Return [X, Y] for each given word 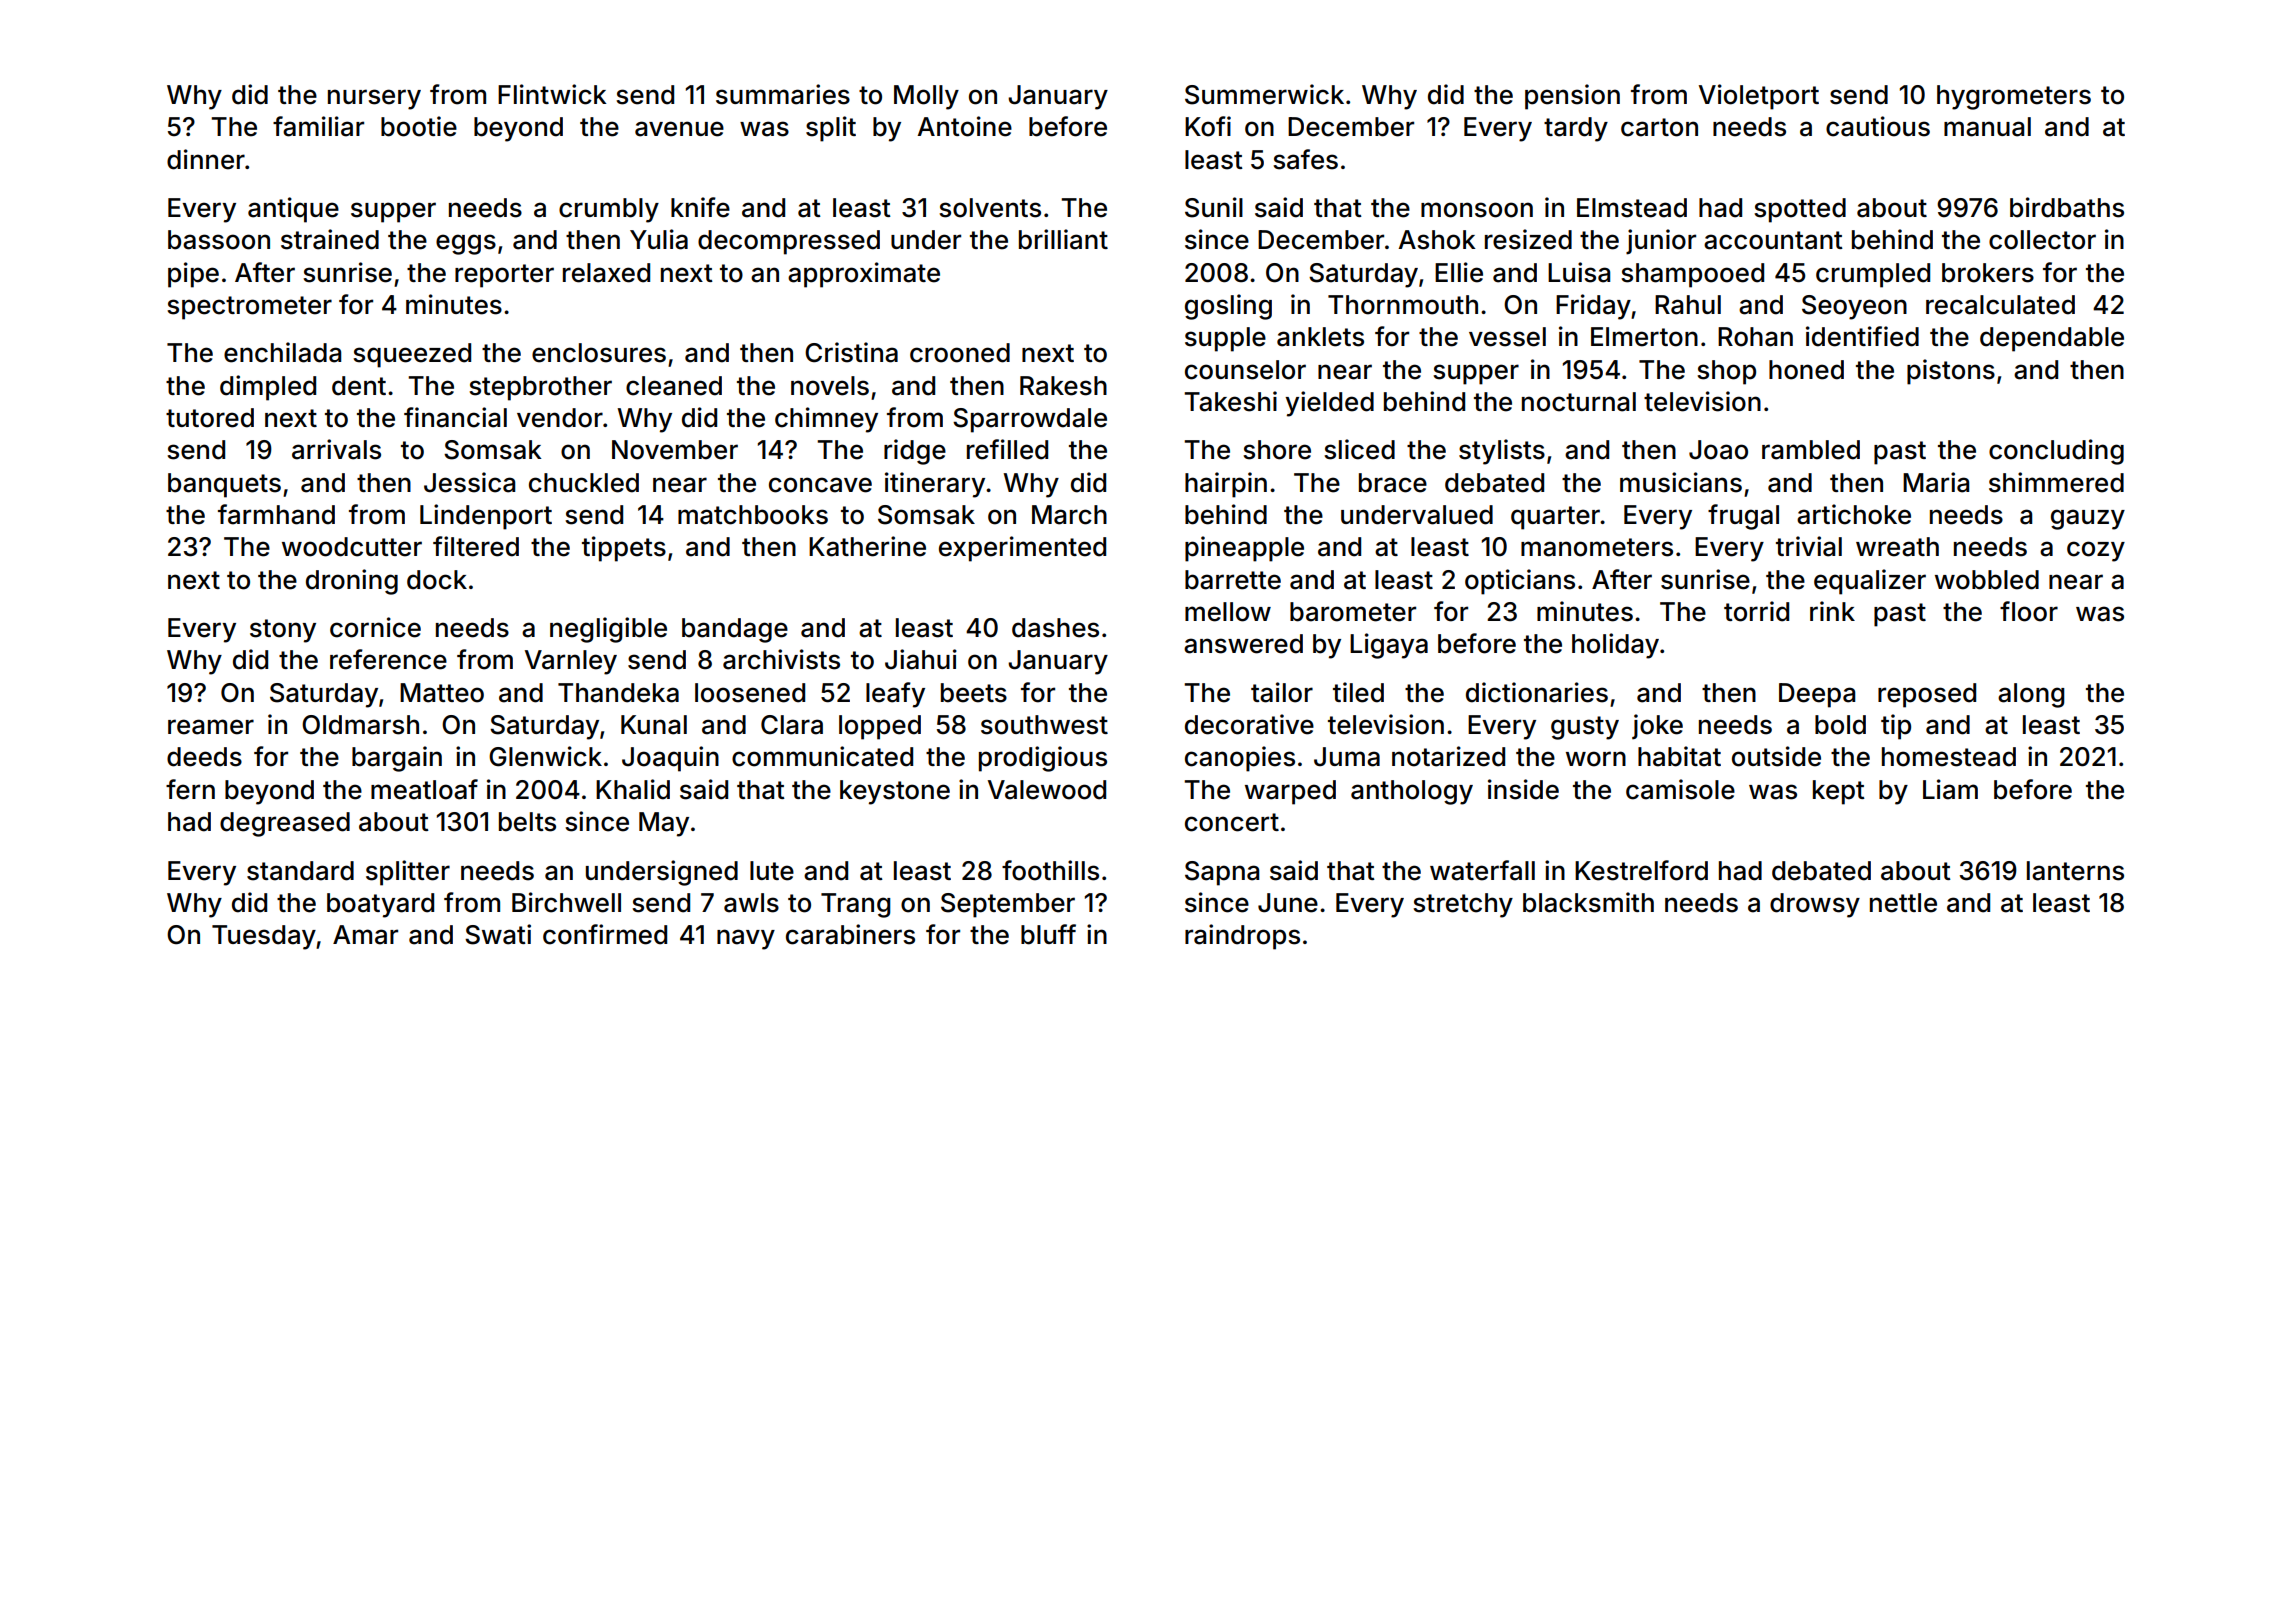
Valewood [1047, 790]
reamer [211, 727]
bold [1840, 725]
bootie [419, 126]
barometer [1353, 612]
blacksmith [1588, 902]
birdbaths [2067, 207]
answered [1243, 644]
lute [772, 871]
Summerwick [1264, 94]
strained [330, 239]
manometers [1597, 547]
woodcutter [352, 547]
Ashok [1437, 240]
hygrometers [2014, 97]
